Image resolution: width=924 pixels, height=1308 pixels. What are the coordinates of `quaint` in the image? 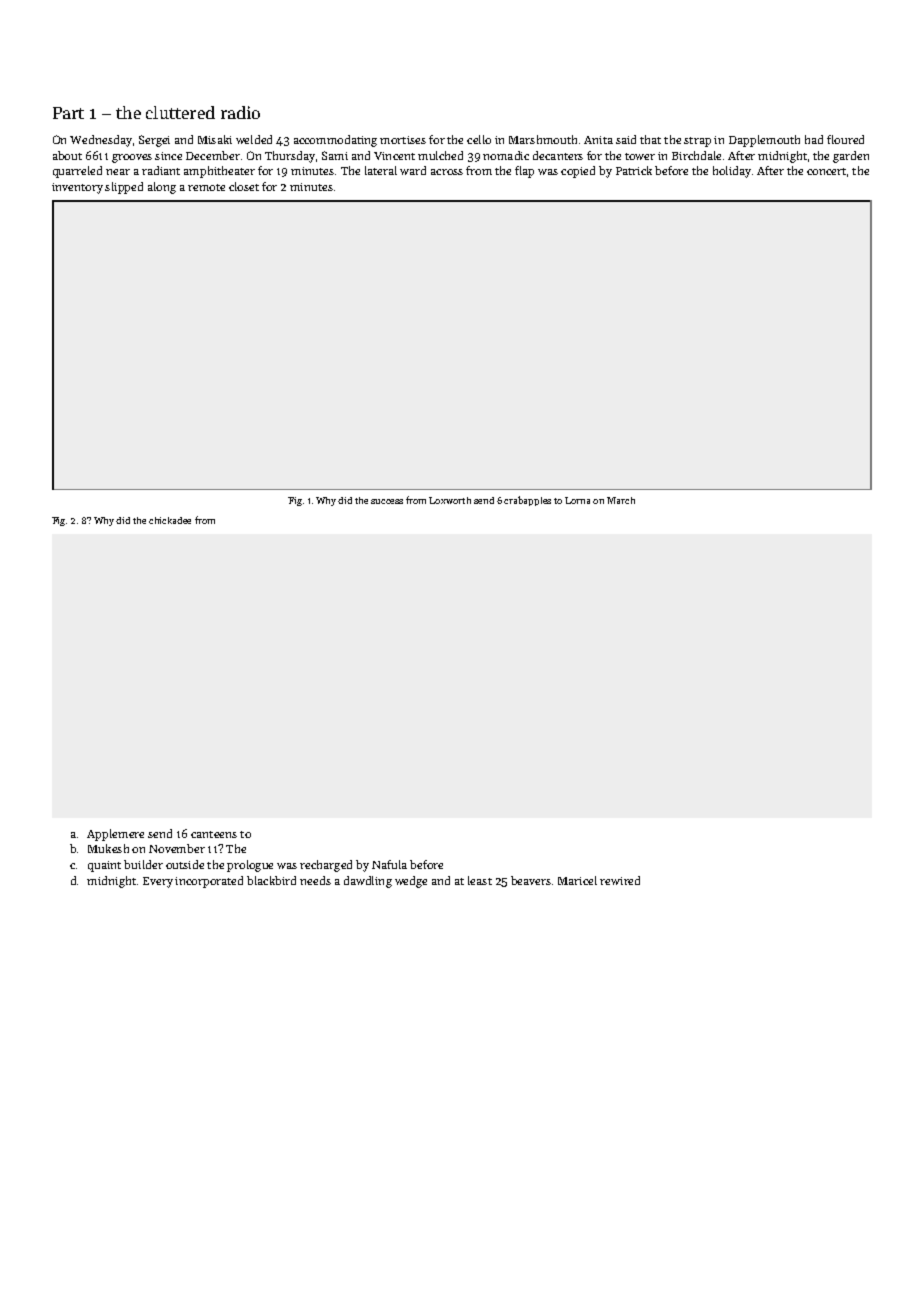 It's located at (104, 866).
